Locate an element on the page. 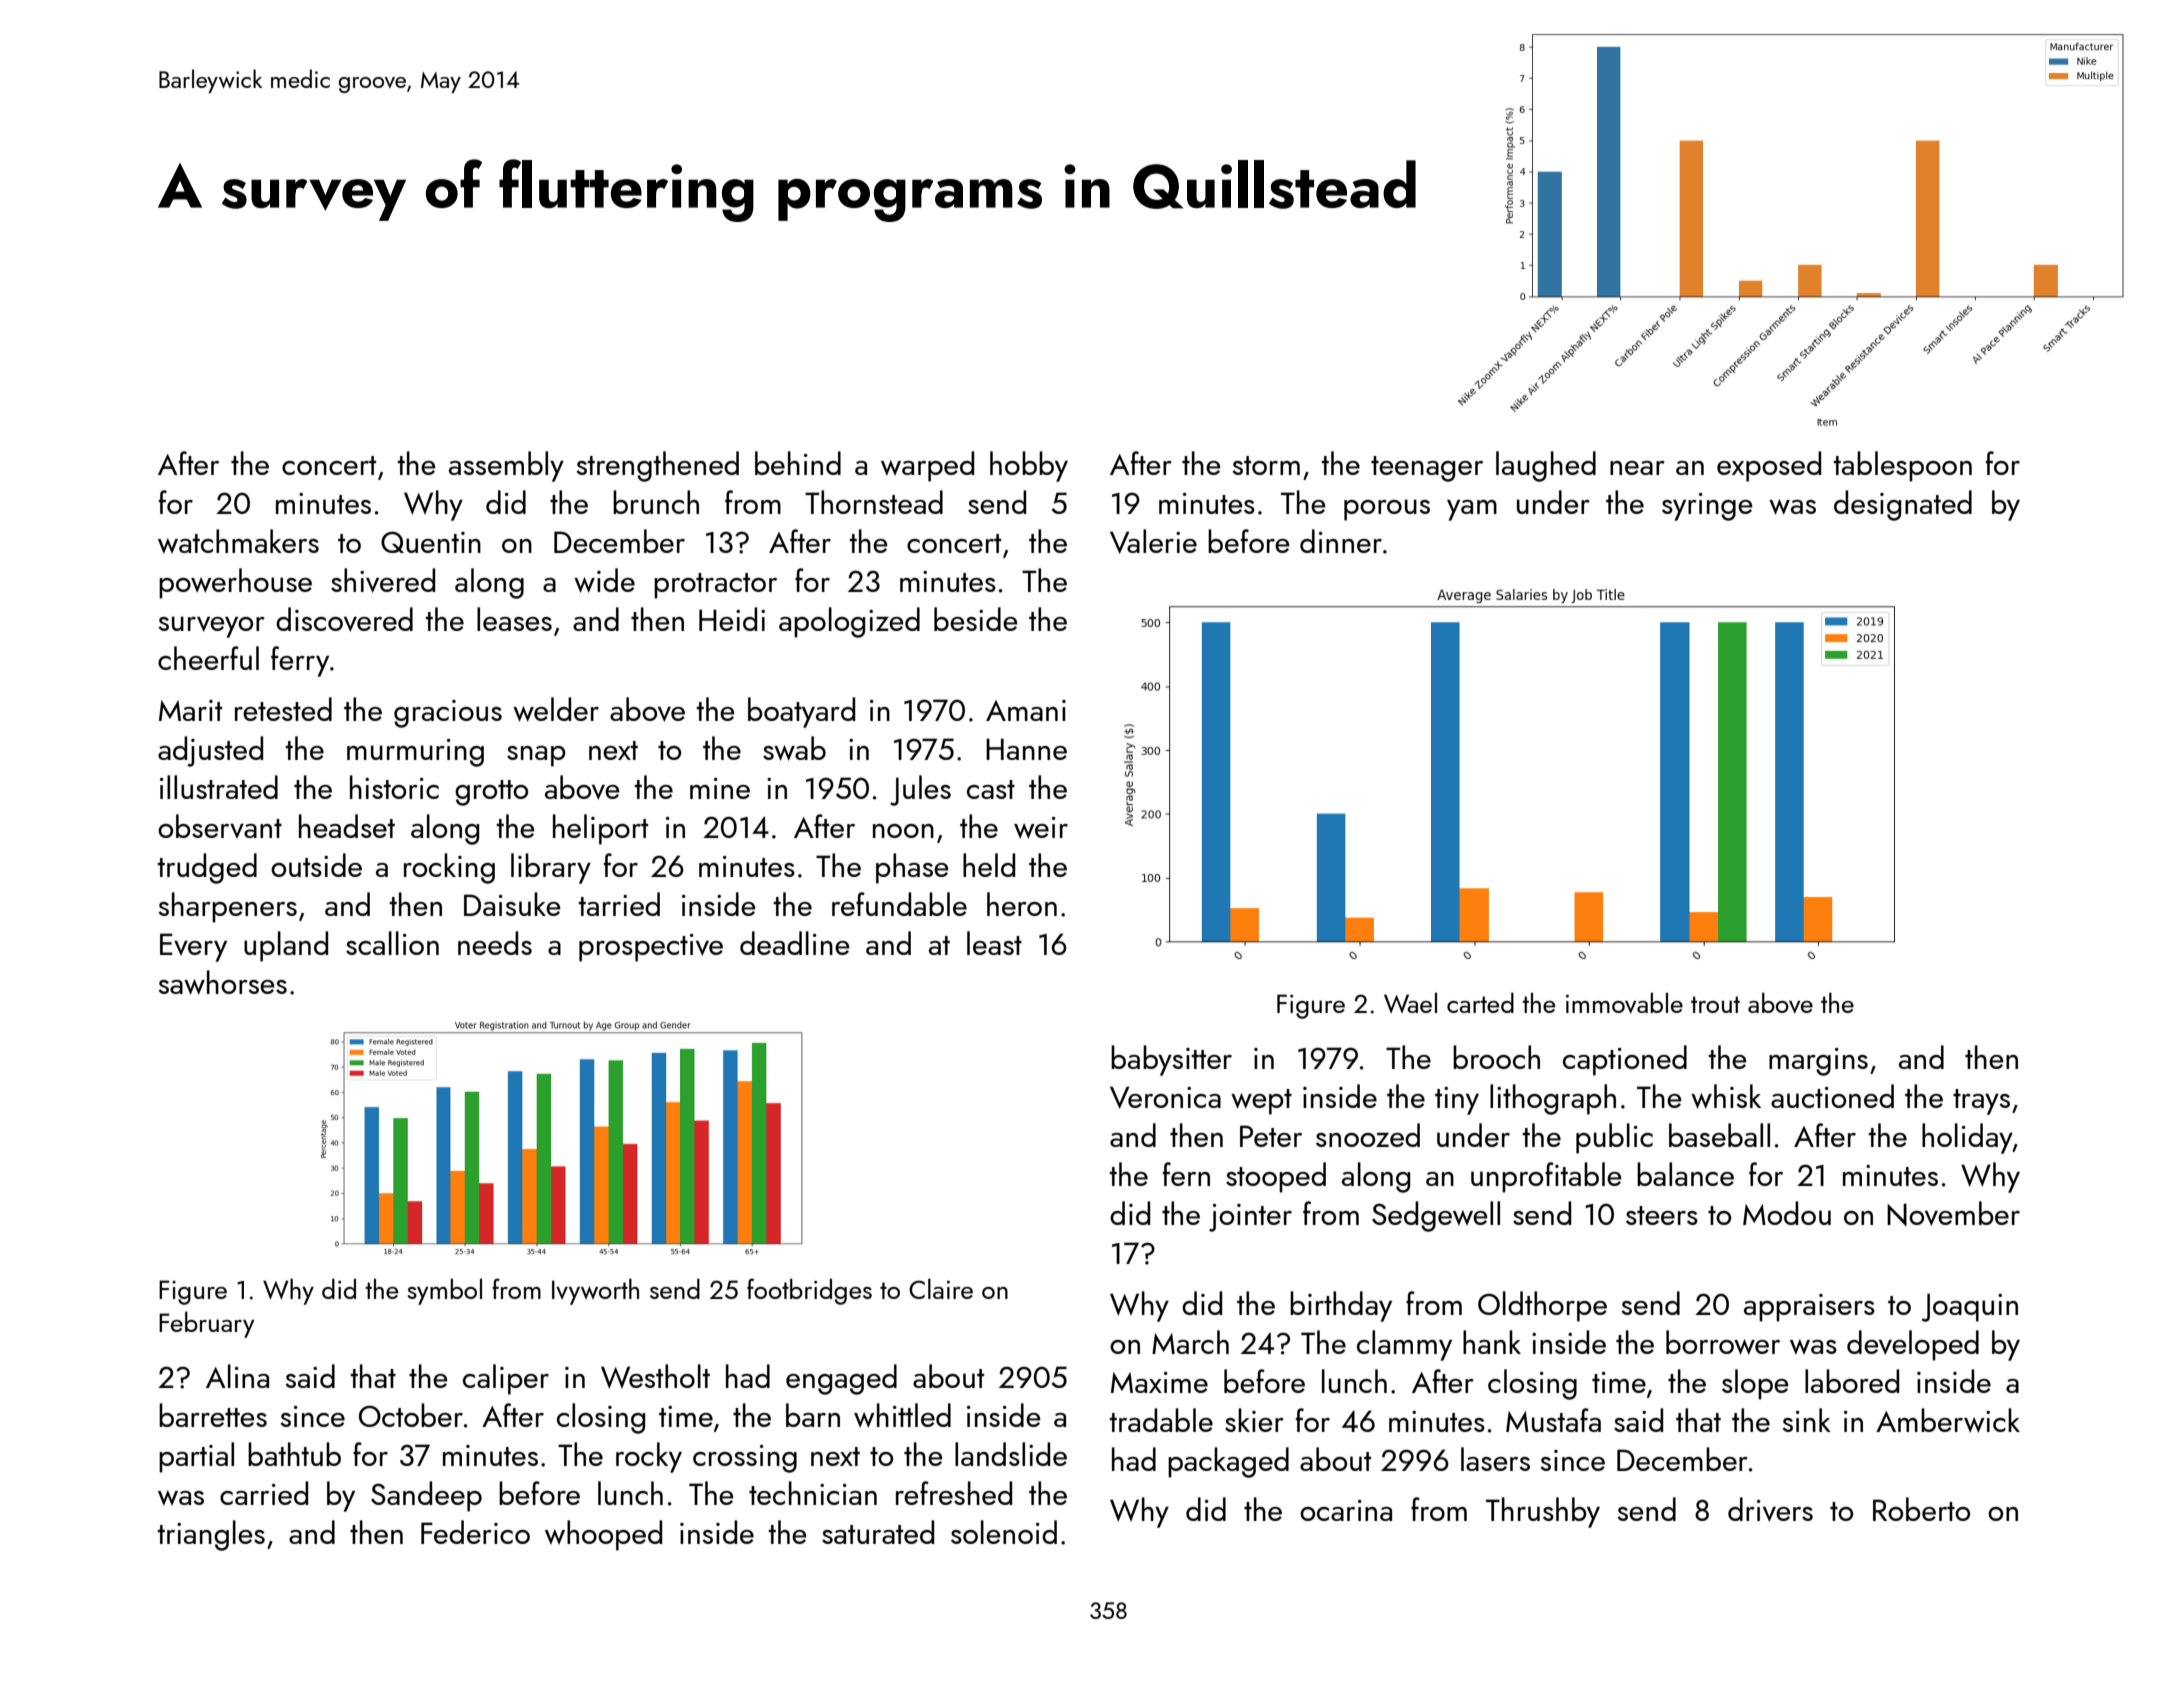  Claire is located at coordinates (941, 1288).
